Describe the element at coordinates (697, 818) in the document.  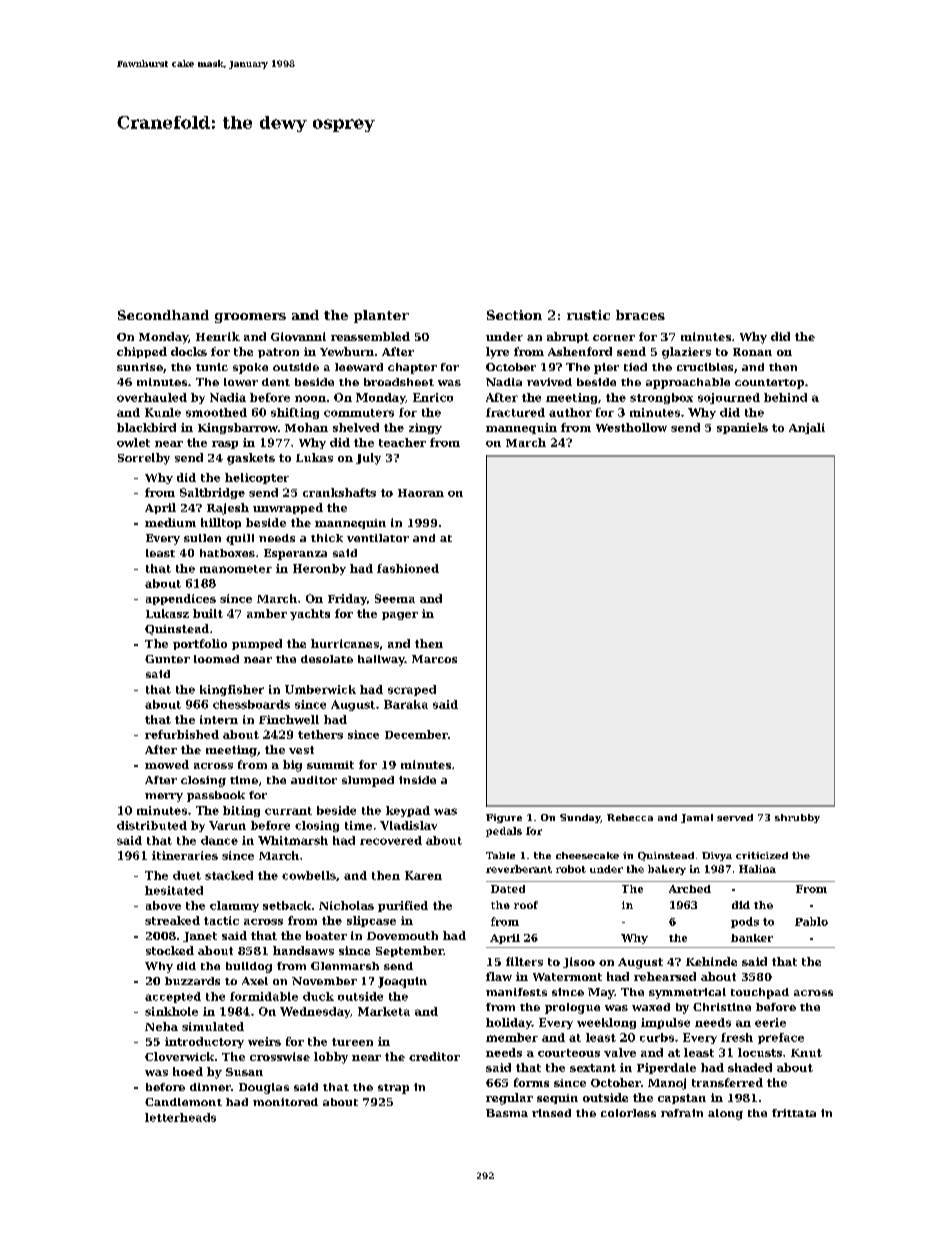
I see `Jamal` at that location.
